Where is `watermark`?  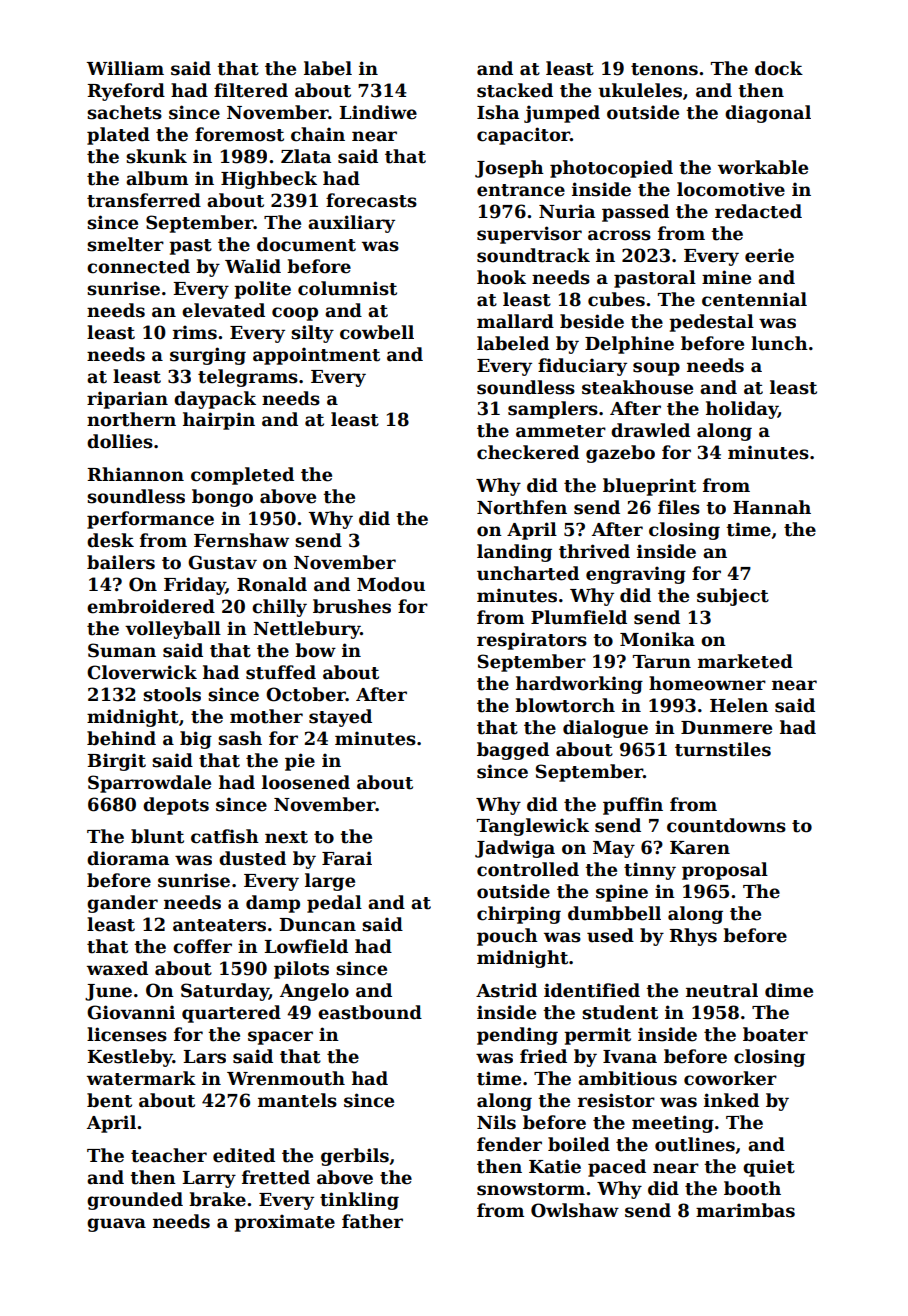
watermark is located at coordinates (141, 1078).
